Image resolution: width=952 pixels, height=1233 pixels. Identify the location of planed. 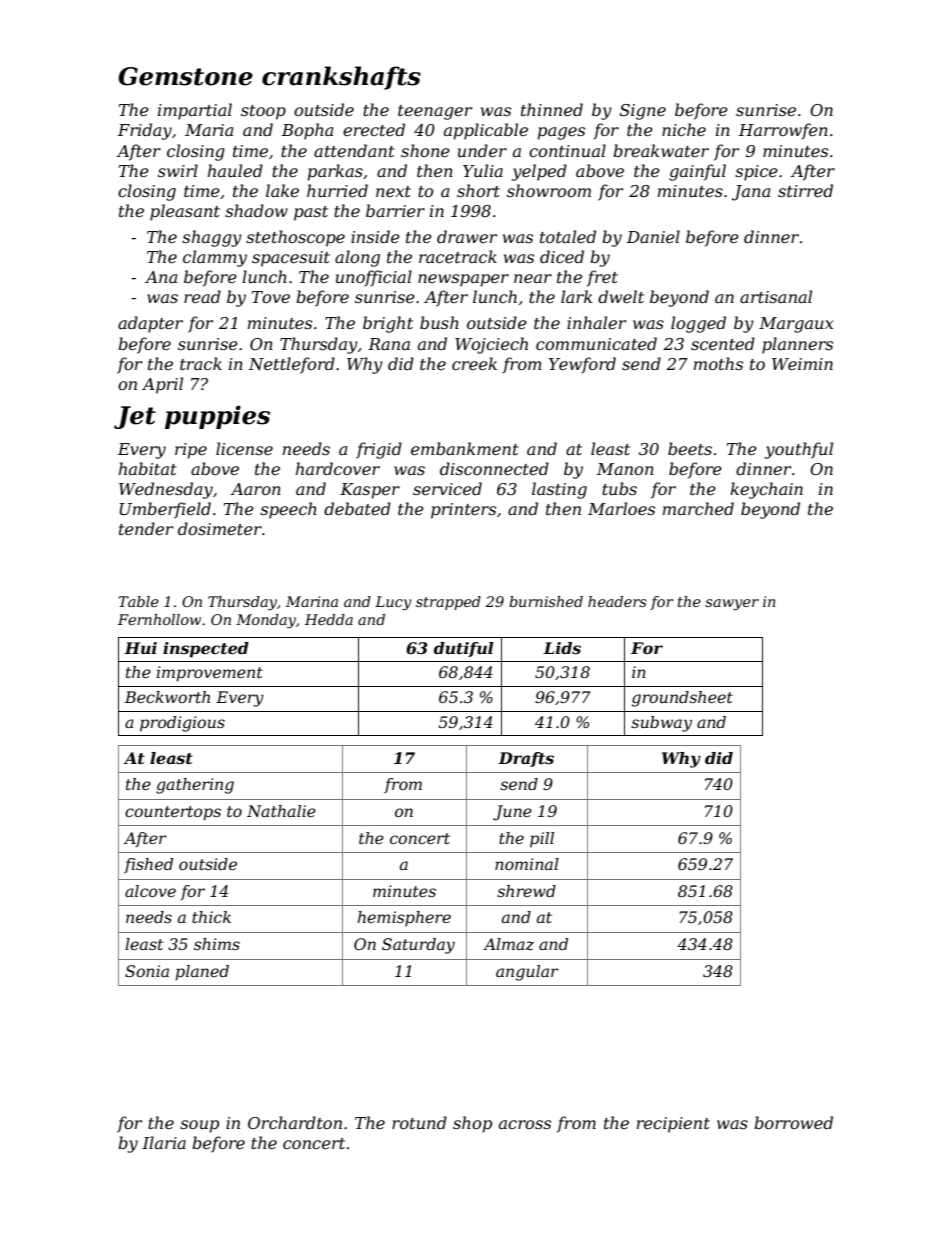
(202, 973).
